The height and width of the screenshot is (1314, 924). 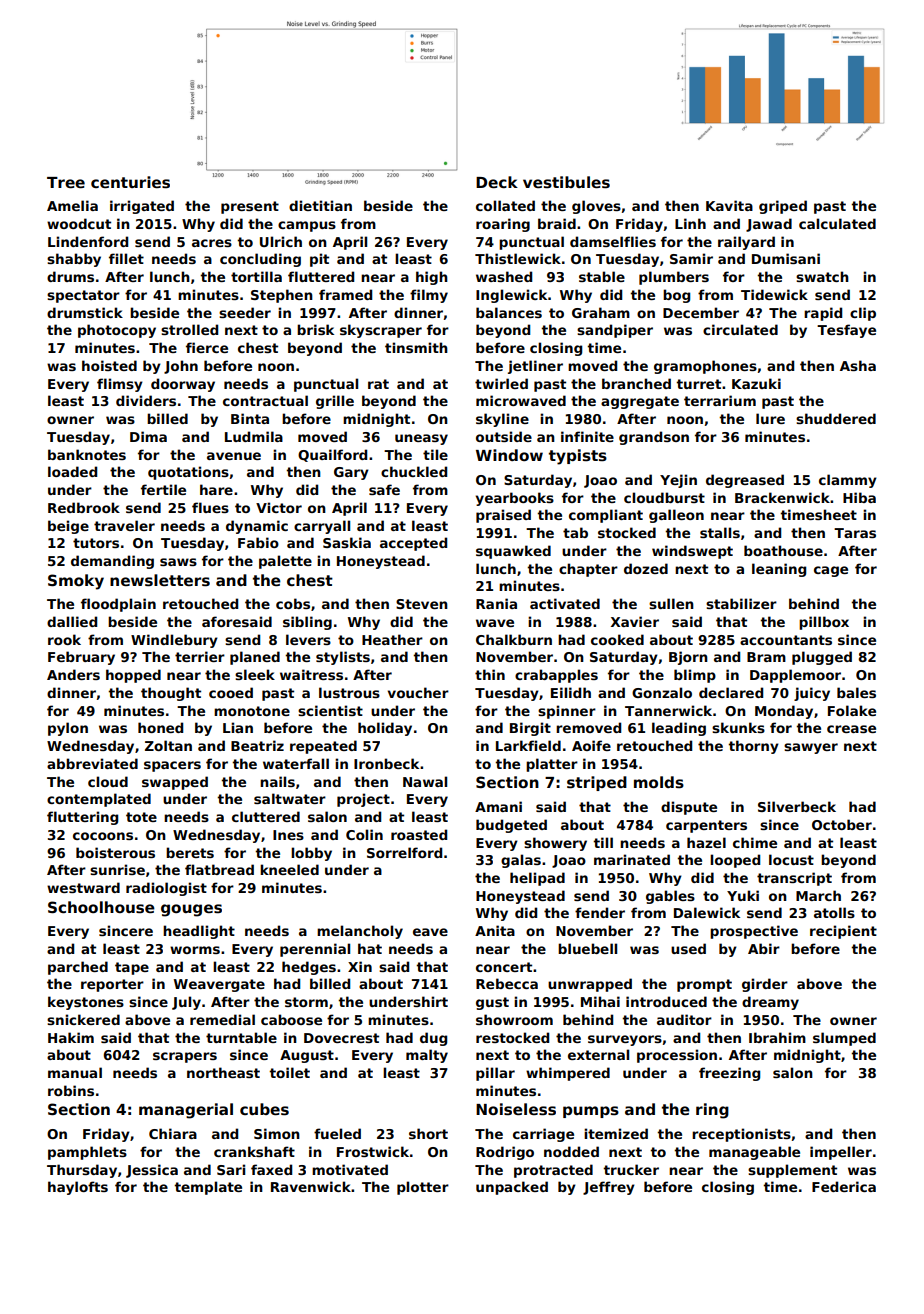 I want to click on Rodrigo, so click(x=505, y=1153).
